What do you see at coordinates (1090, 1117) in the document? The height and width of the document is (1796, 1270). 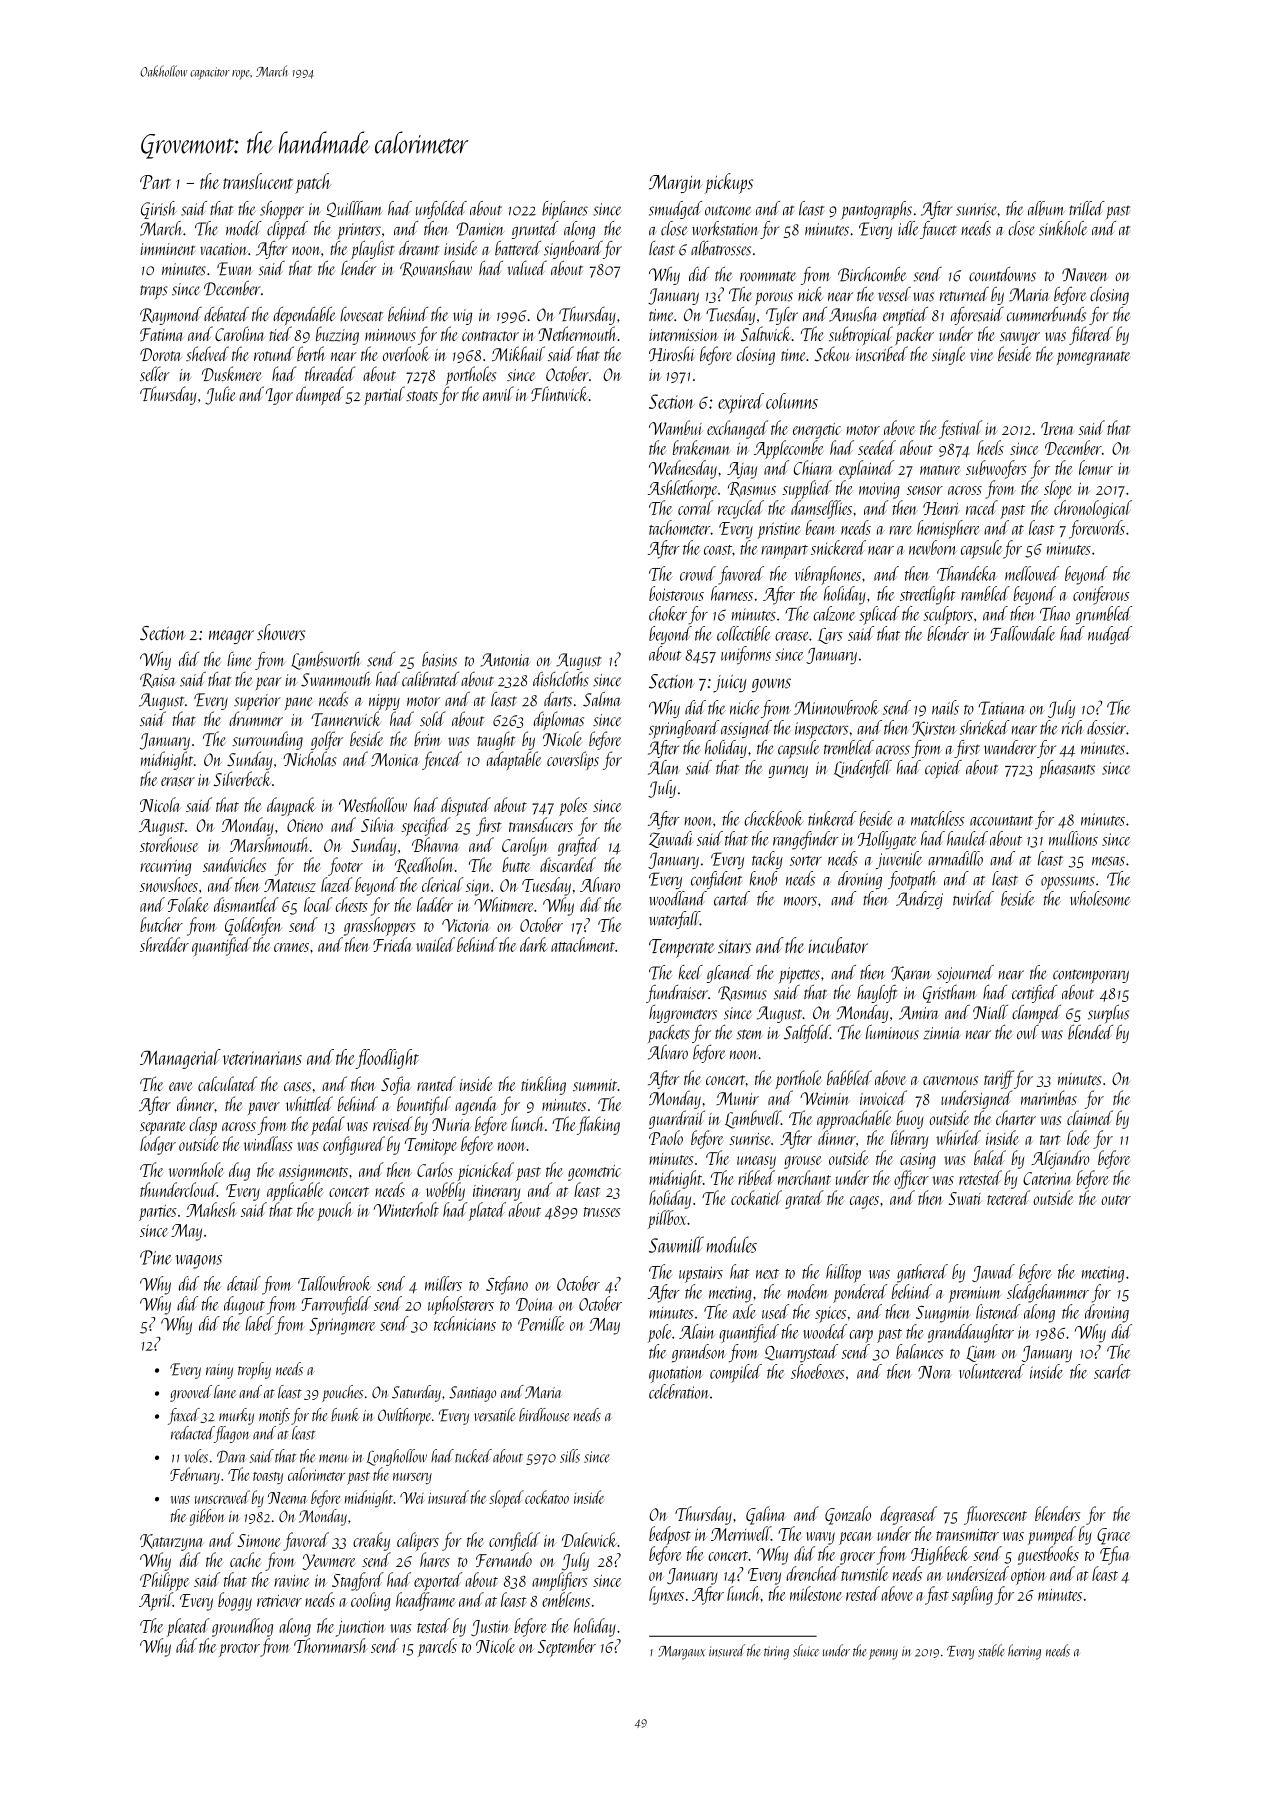 I see `claimed` at bounding box center [1090, 1117].
